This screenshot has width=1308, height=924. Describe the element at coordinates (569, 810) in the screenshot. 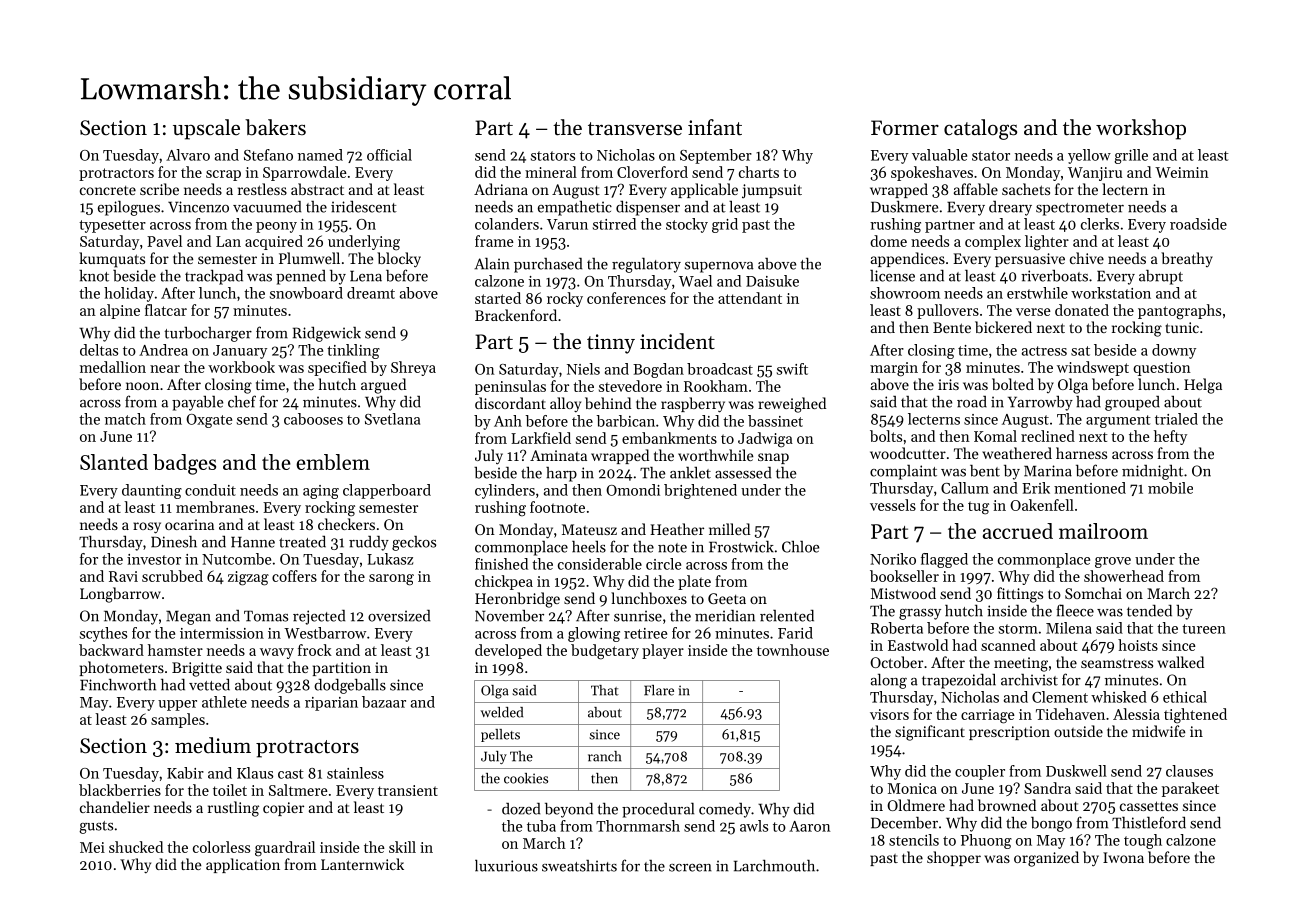

I see `beyond` at that location.
